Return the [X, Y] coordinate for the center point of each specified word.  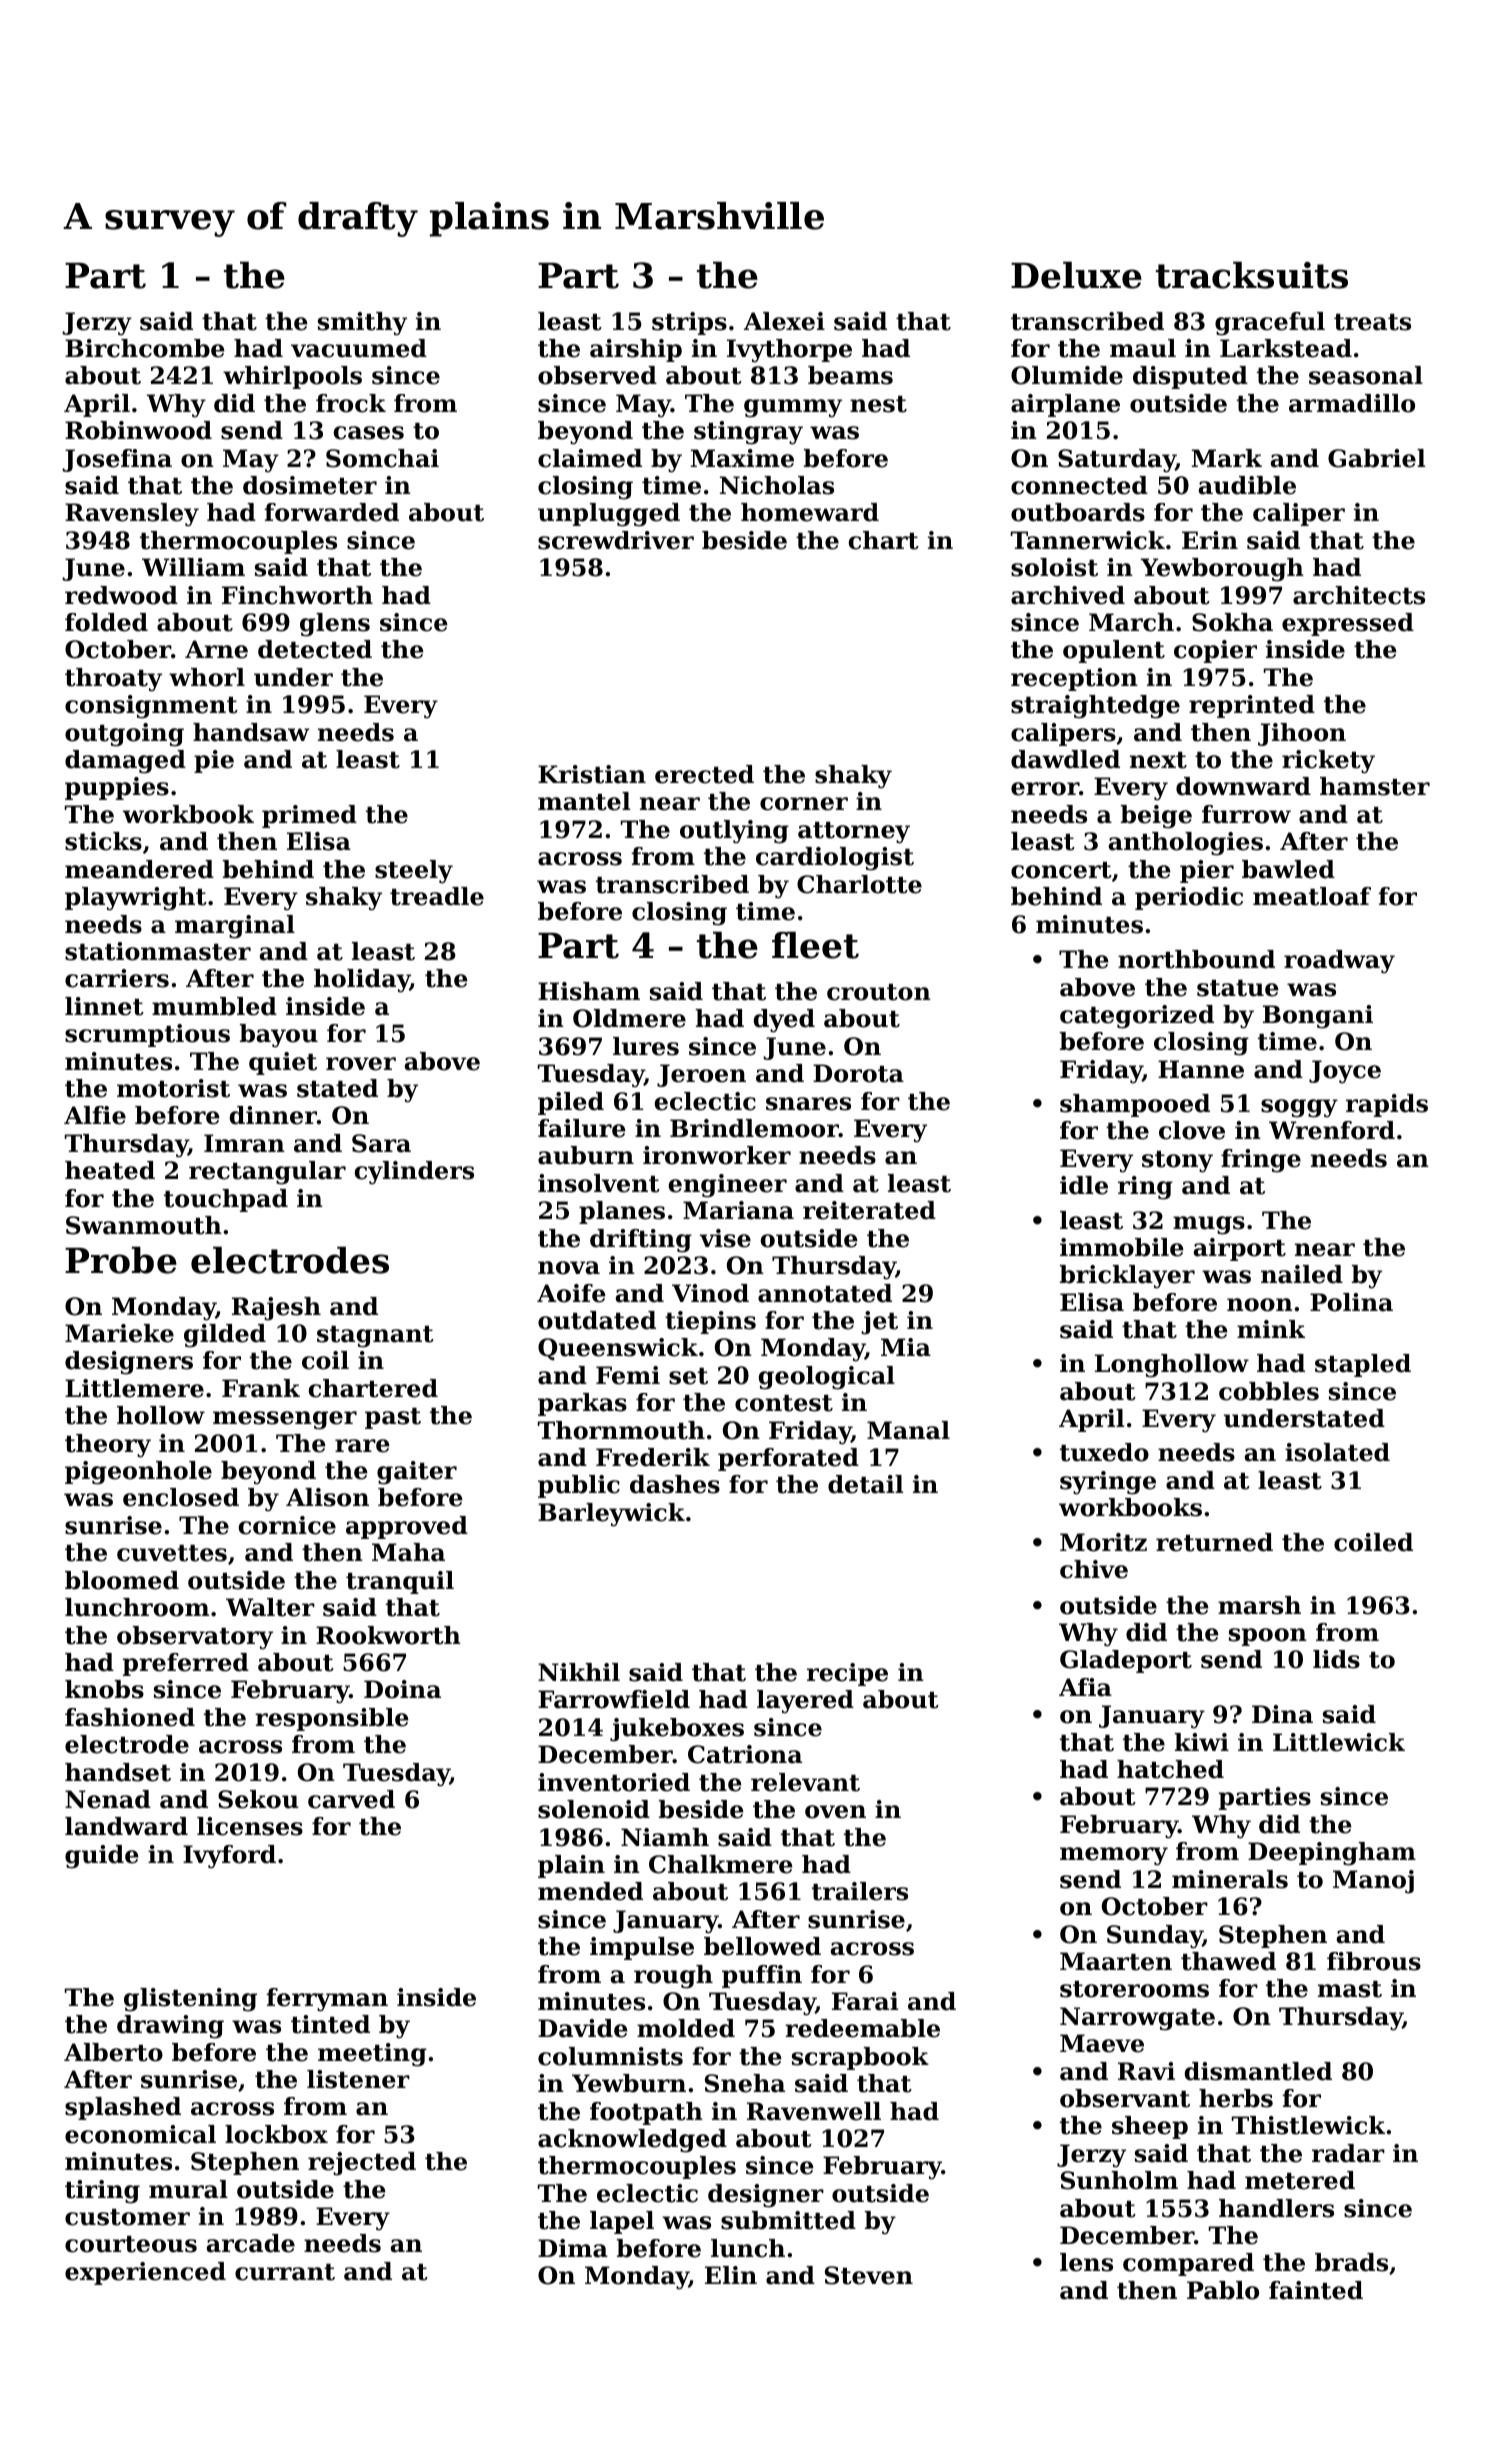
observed [597, 375]
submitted [788, 2220]
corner [804, 804]
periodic [1189, 898]
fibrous [1374, 1961]
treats [1372, 322]
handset [118, 1772]
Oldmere [629, 1018]
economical [140, 2134]
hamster [1375, 786]
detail [865, 1484]
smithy [362, 324]
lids [1336, 1659]
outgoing [124, 735]
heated [110, 1170]
